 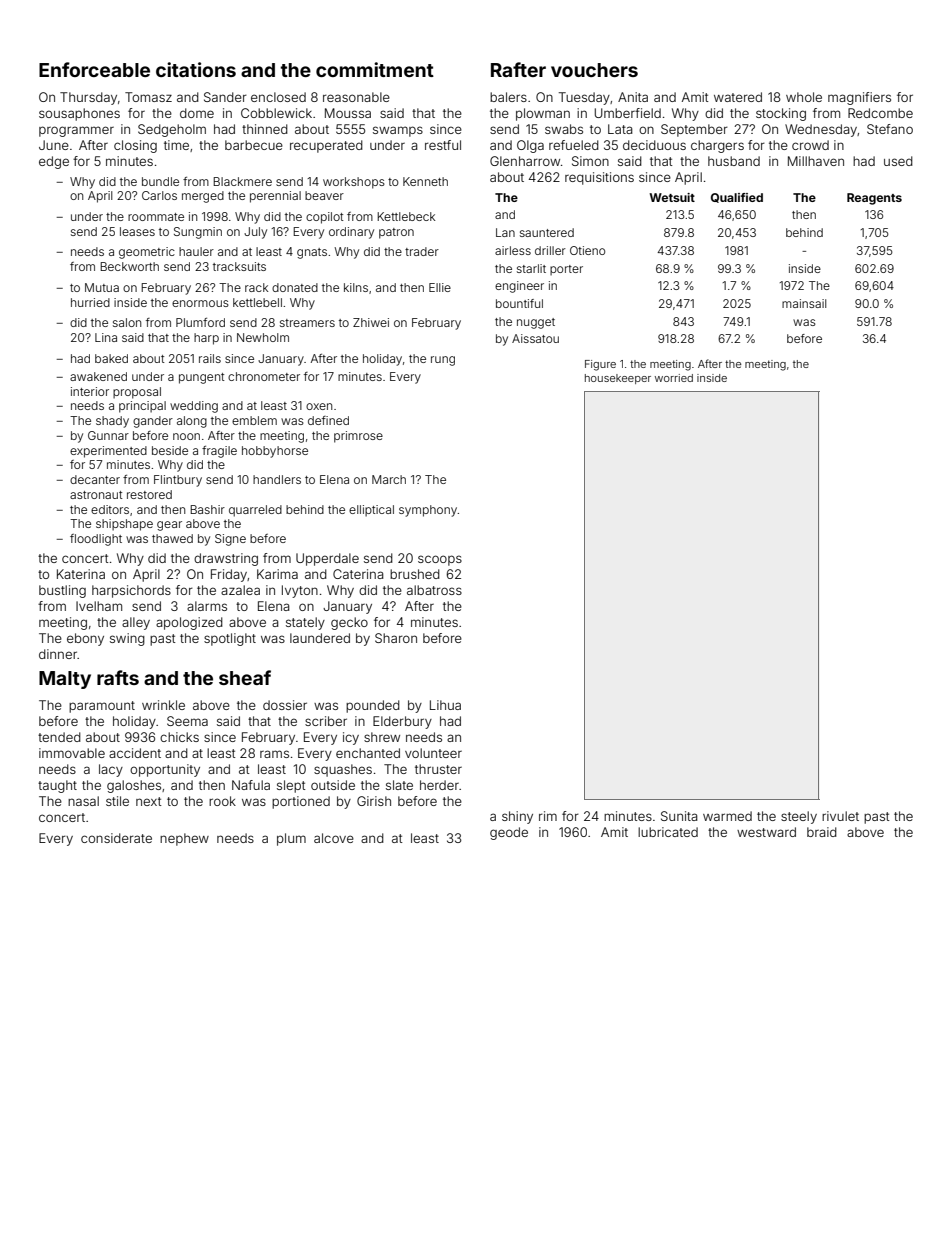 What do you see at coordinates (375, 69) in the screenshot?
I see `commitment` at bounding box center [375, 69].
